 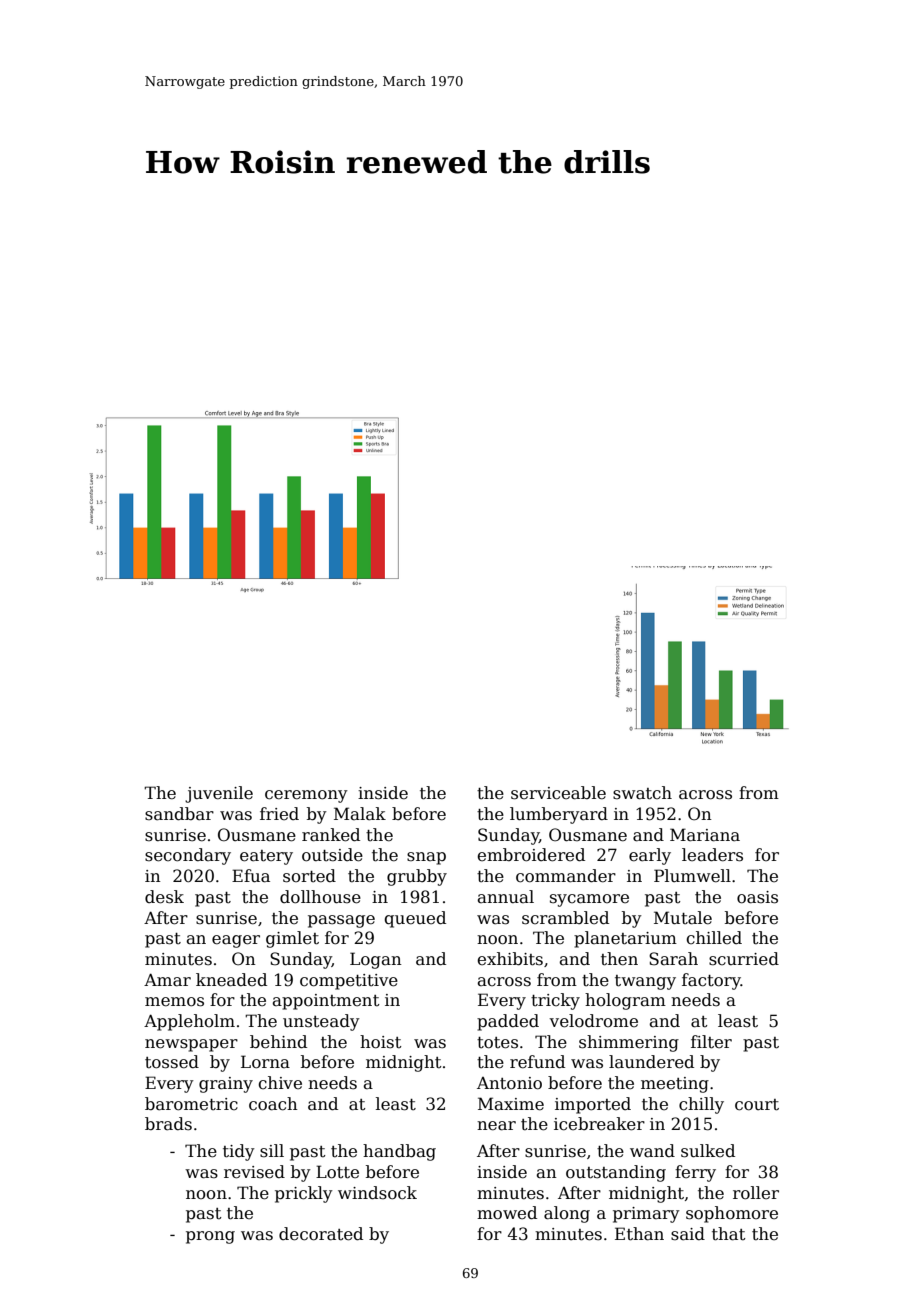 What do you see at coordinates (376, 960) in the screenshot?
I see `Logan` at bounding box center [376, 960].
